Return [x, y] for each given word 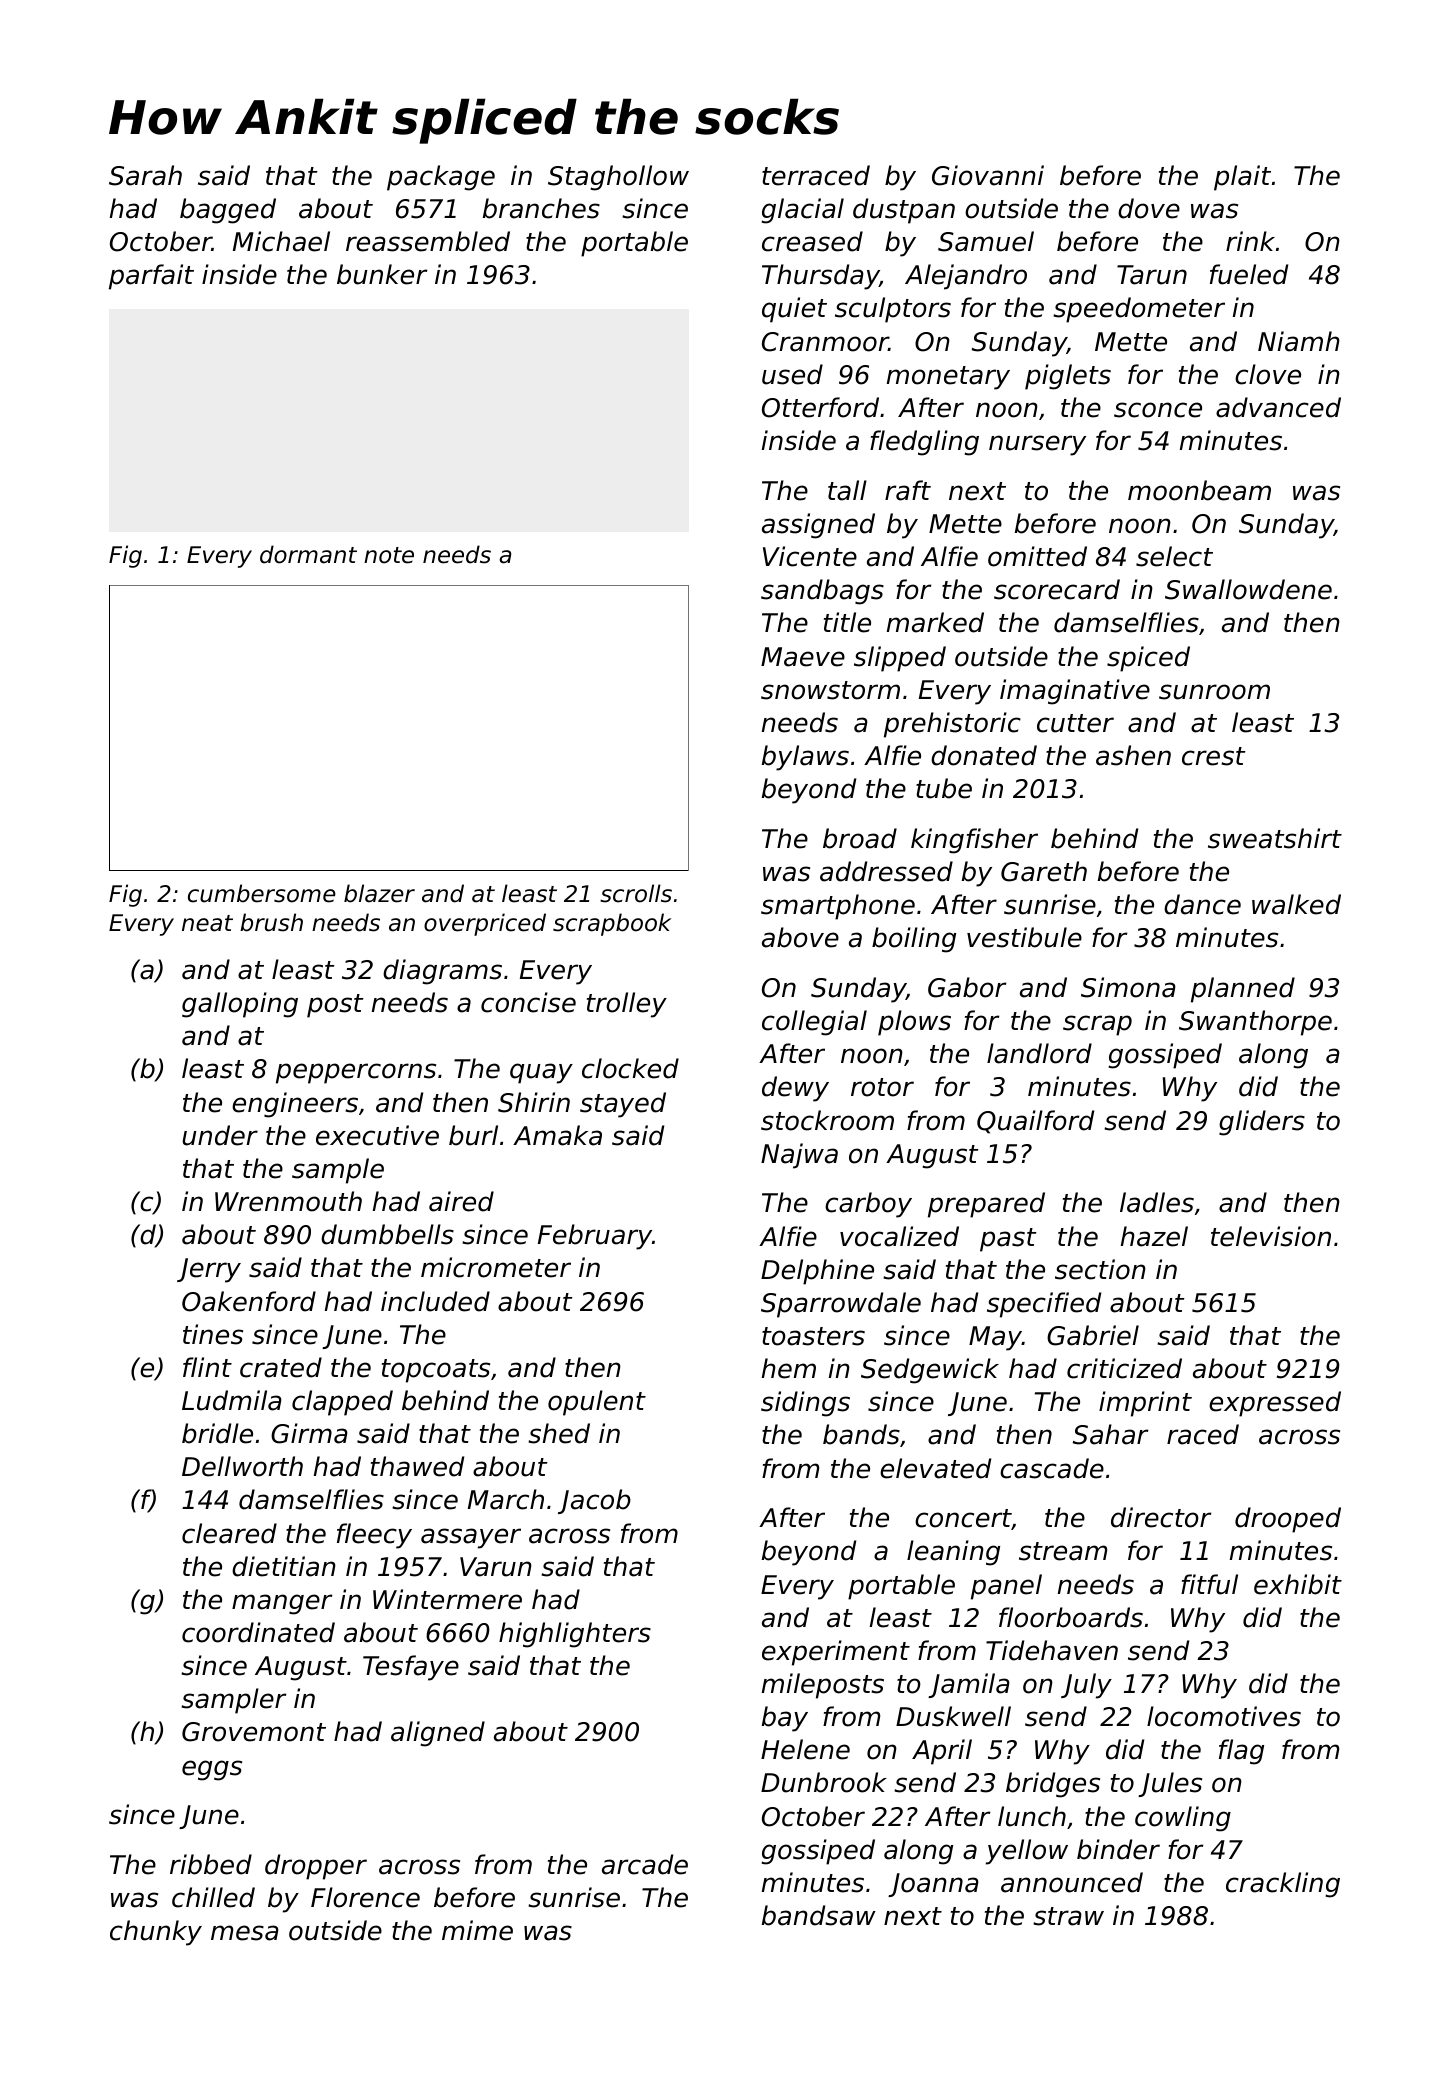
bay [785, 1719]
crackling [1283, 1885]
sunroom [1214, 692]
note [389, 555]
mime [477, 1930]
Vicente [810, 556]
